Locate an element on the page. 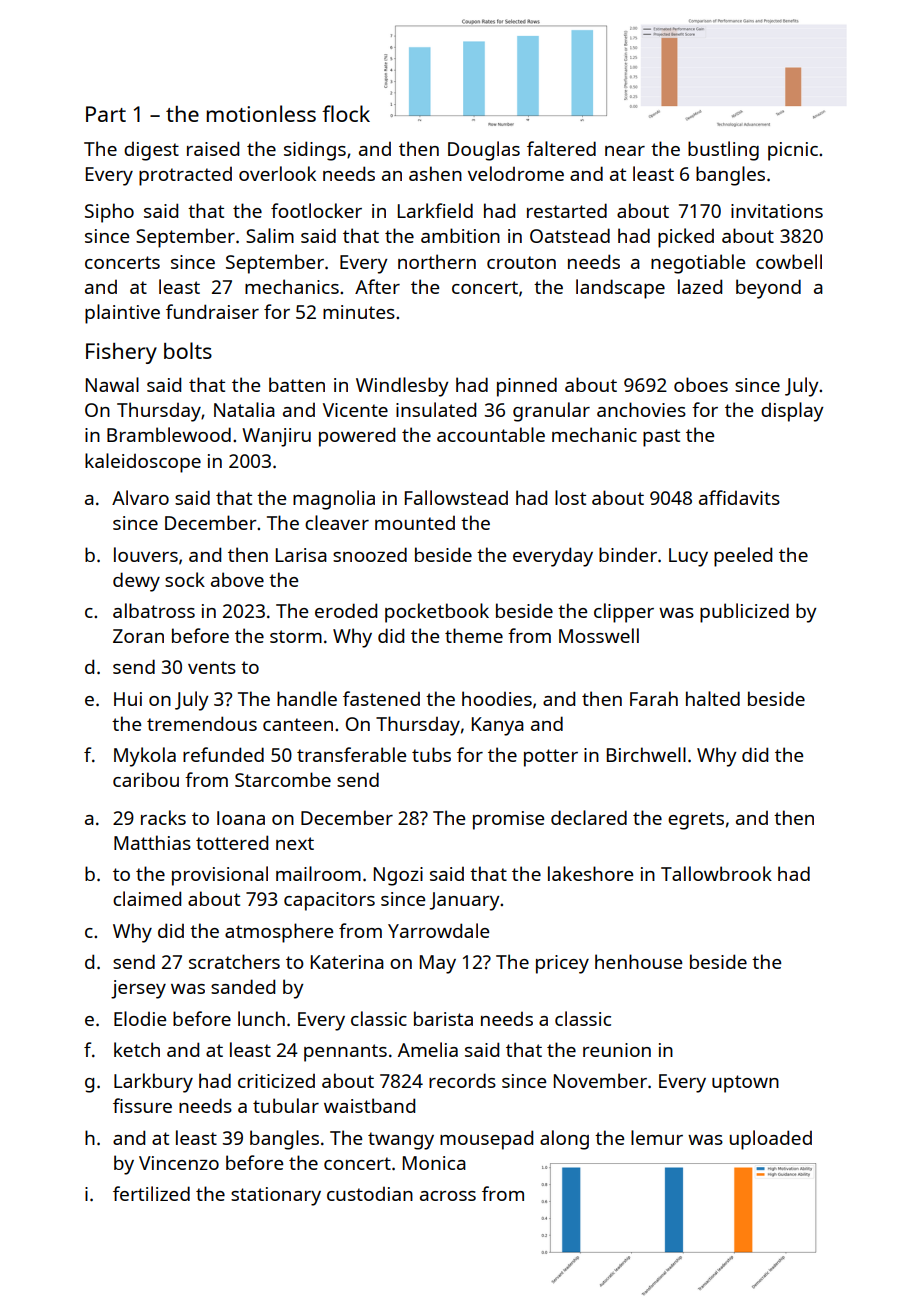 The height and width of the page is (1316, 908). custodian is located at coordinates (370, 1194).
